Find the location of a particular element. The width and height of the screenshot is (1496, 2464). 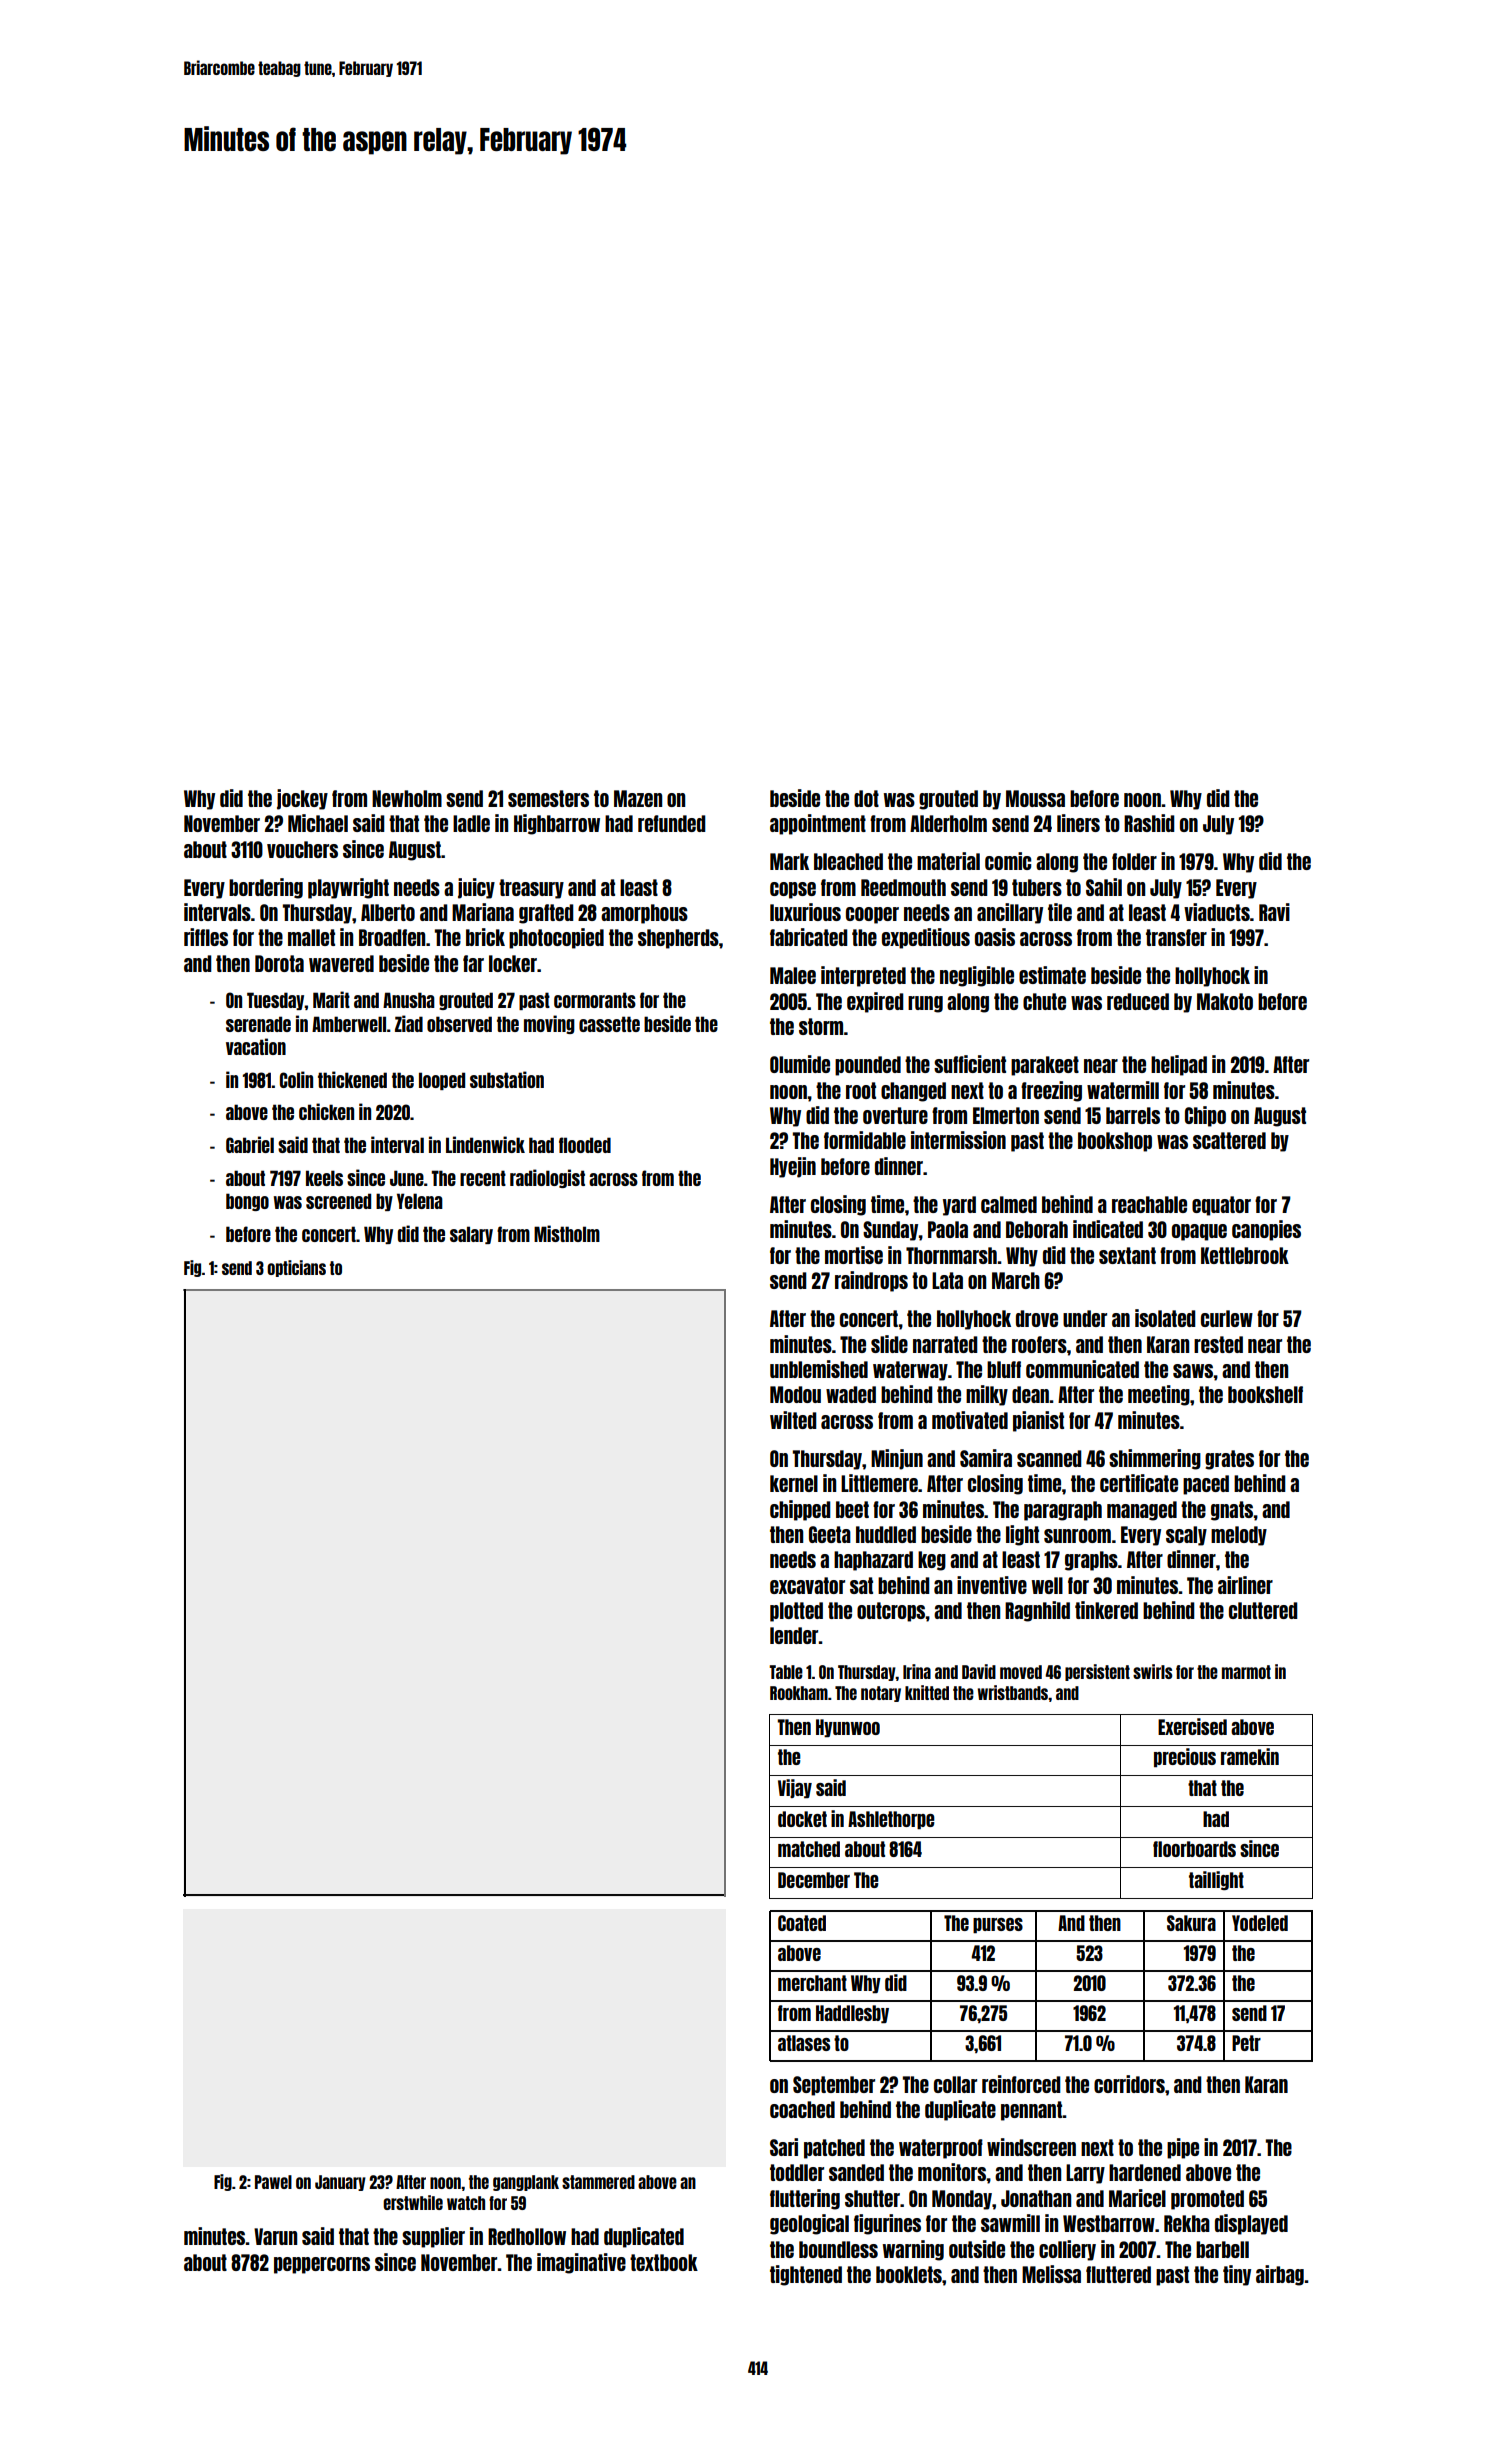

Hyejin is located at coordinates (793, 1167).
